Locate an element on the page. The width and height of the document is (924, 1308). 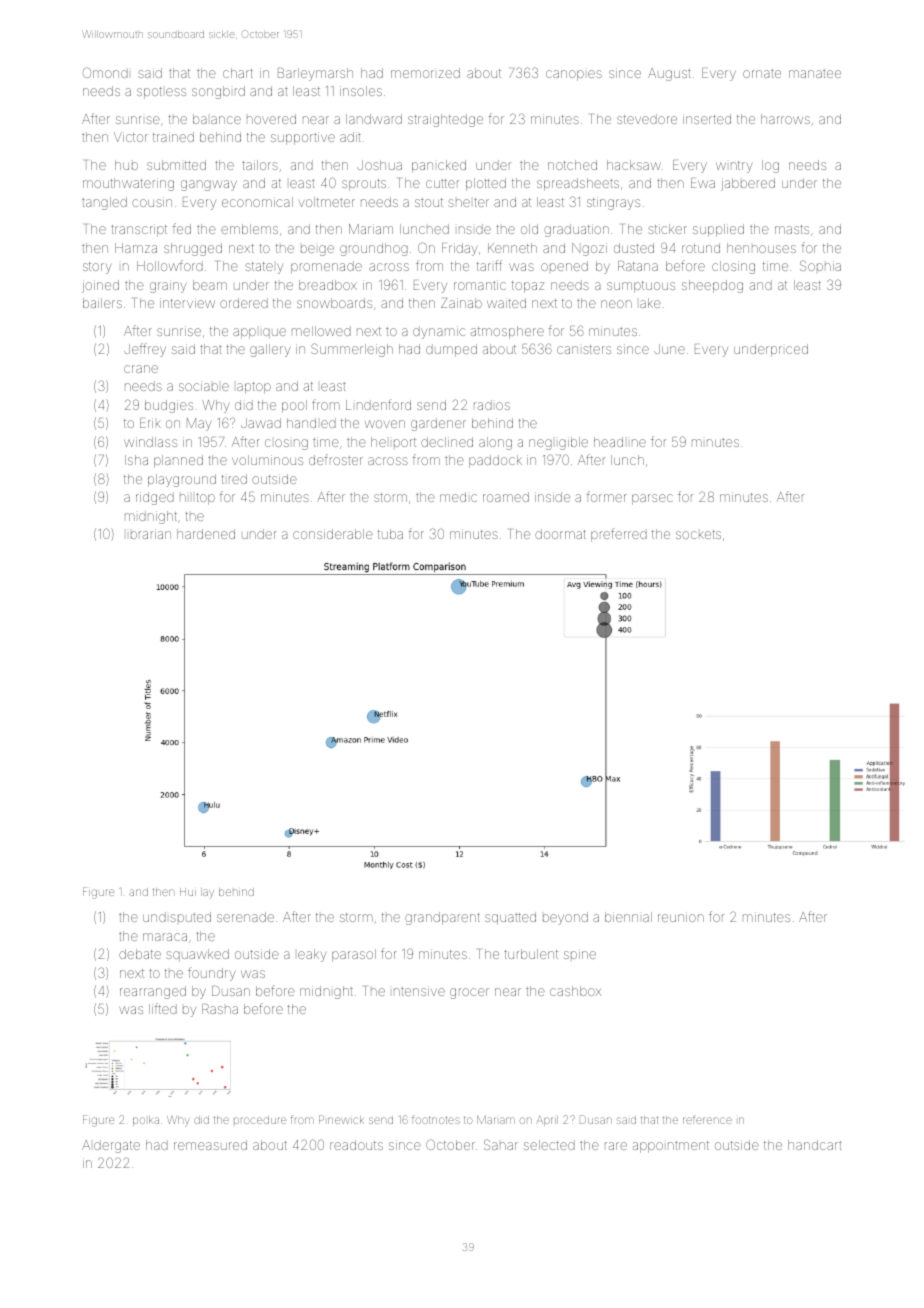
parasol is located at coordinates (354, 955).
